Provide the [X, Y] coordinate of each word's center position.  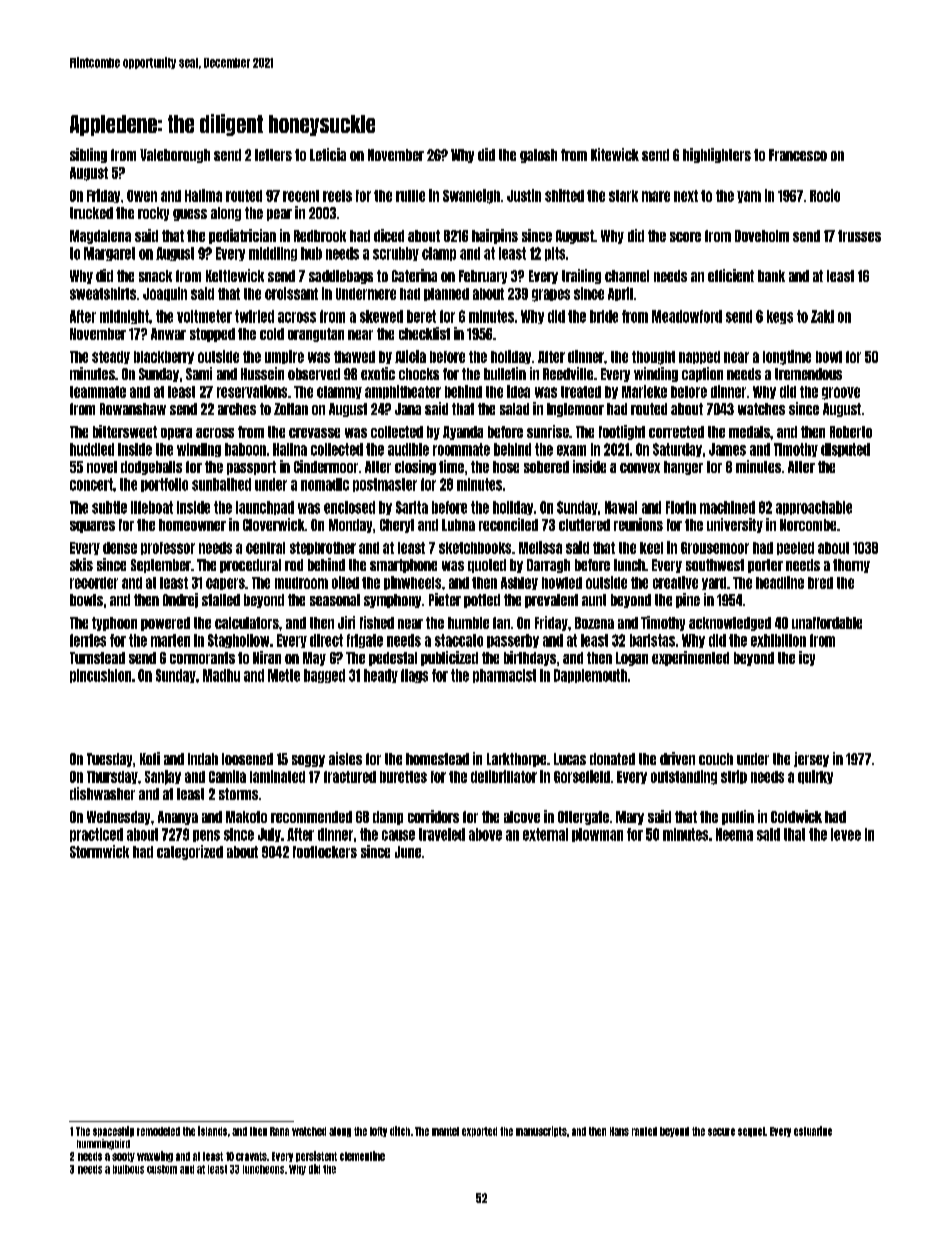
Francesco [798, 155]
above [485, 834]
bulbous [128, 1169]
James [727, 449]
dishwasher [102, 793]
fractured [350, 777]
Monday [350, 526]
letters [273, 155]
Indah [203, 759]
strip [734, 777]
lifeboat [152, 507]
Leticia [328, 154]
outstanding [684, 777]
